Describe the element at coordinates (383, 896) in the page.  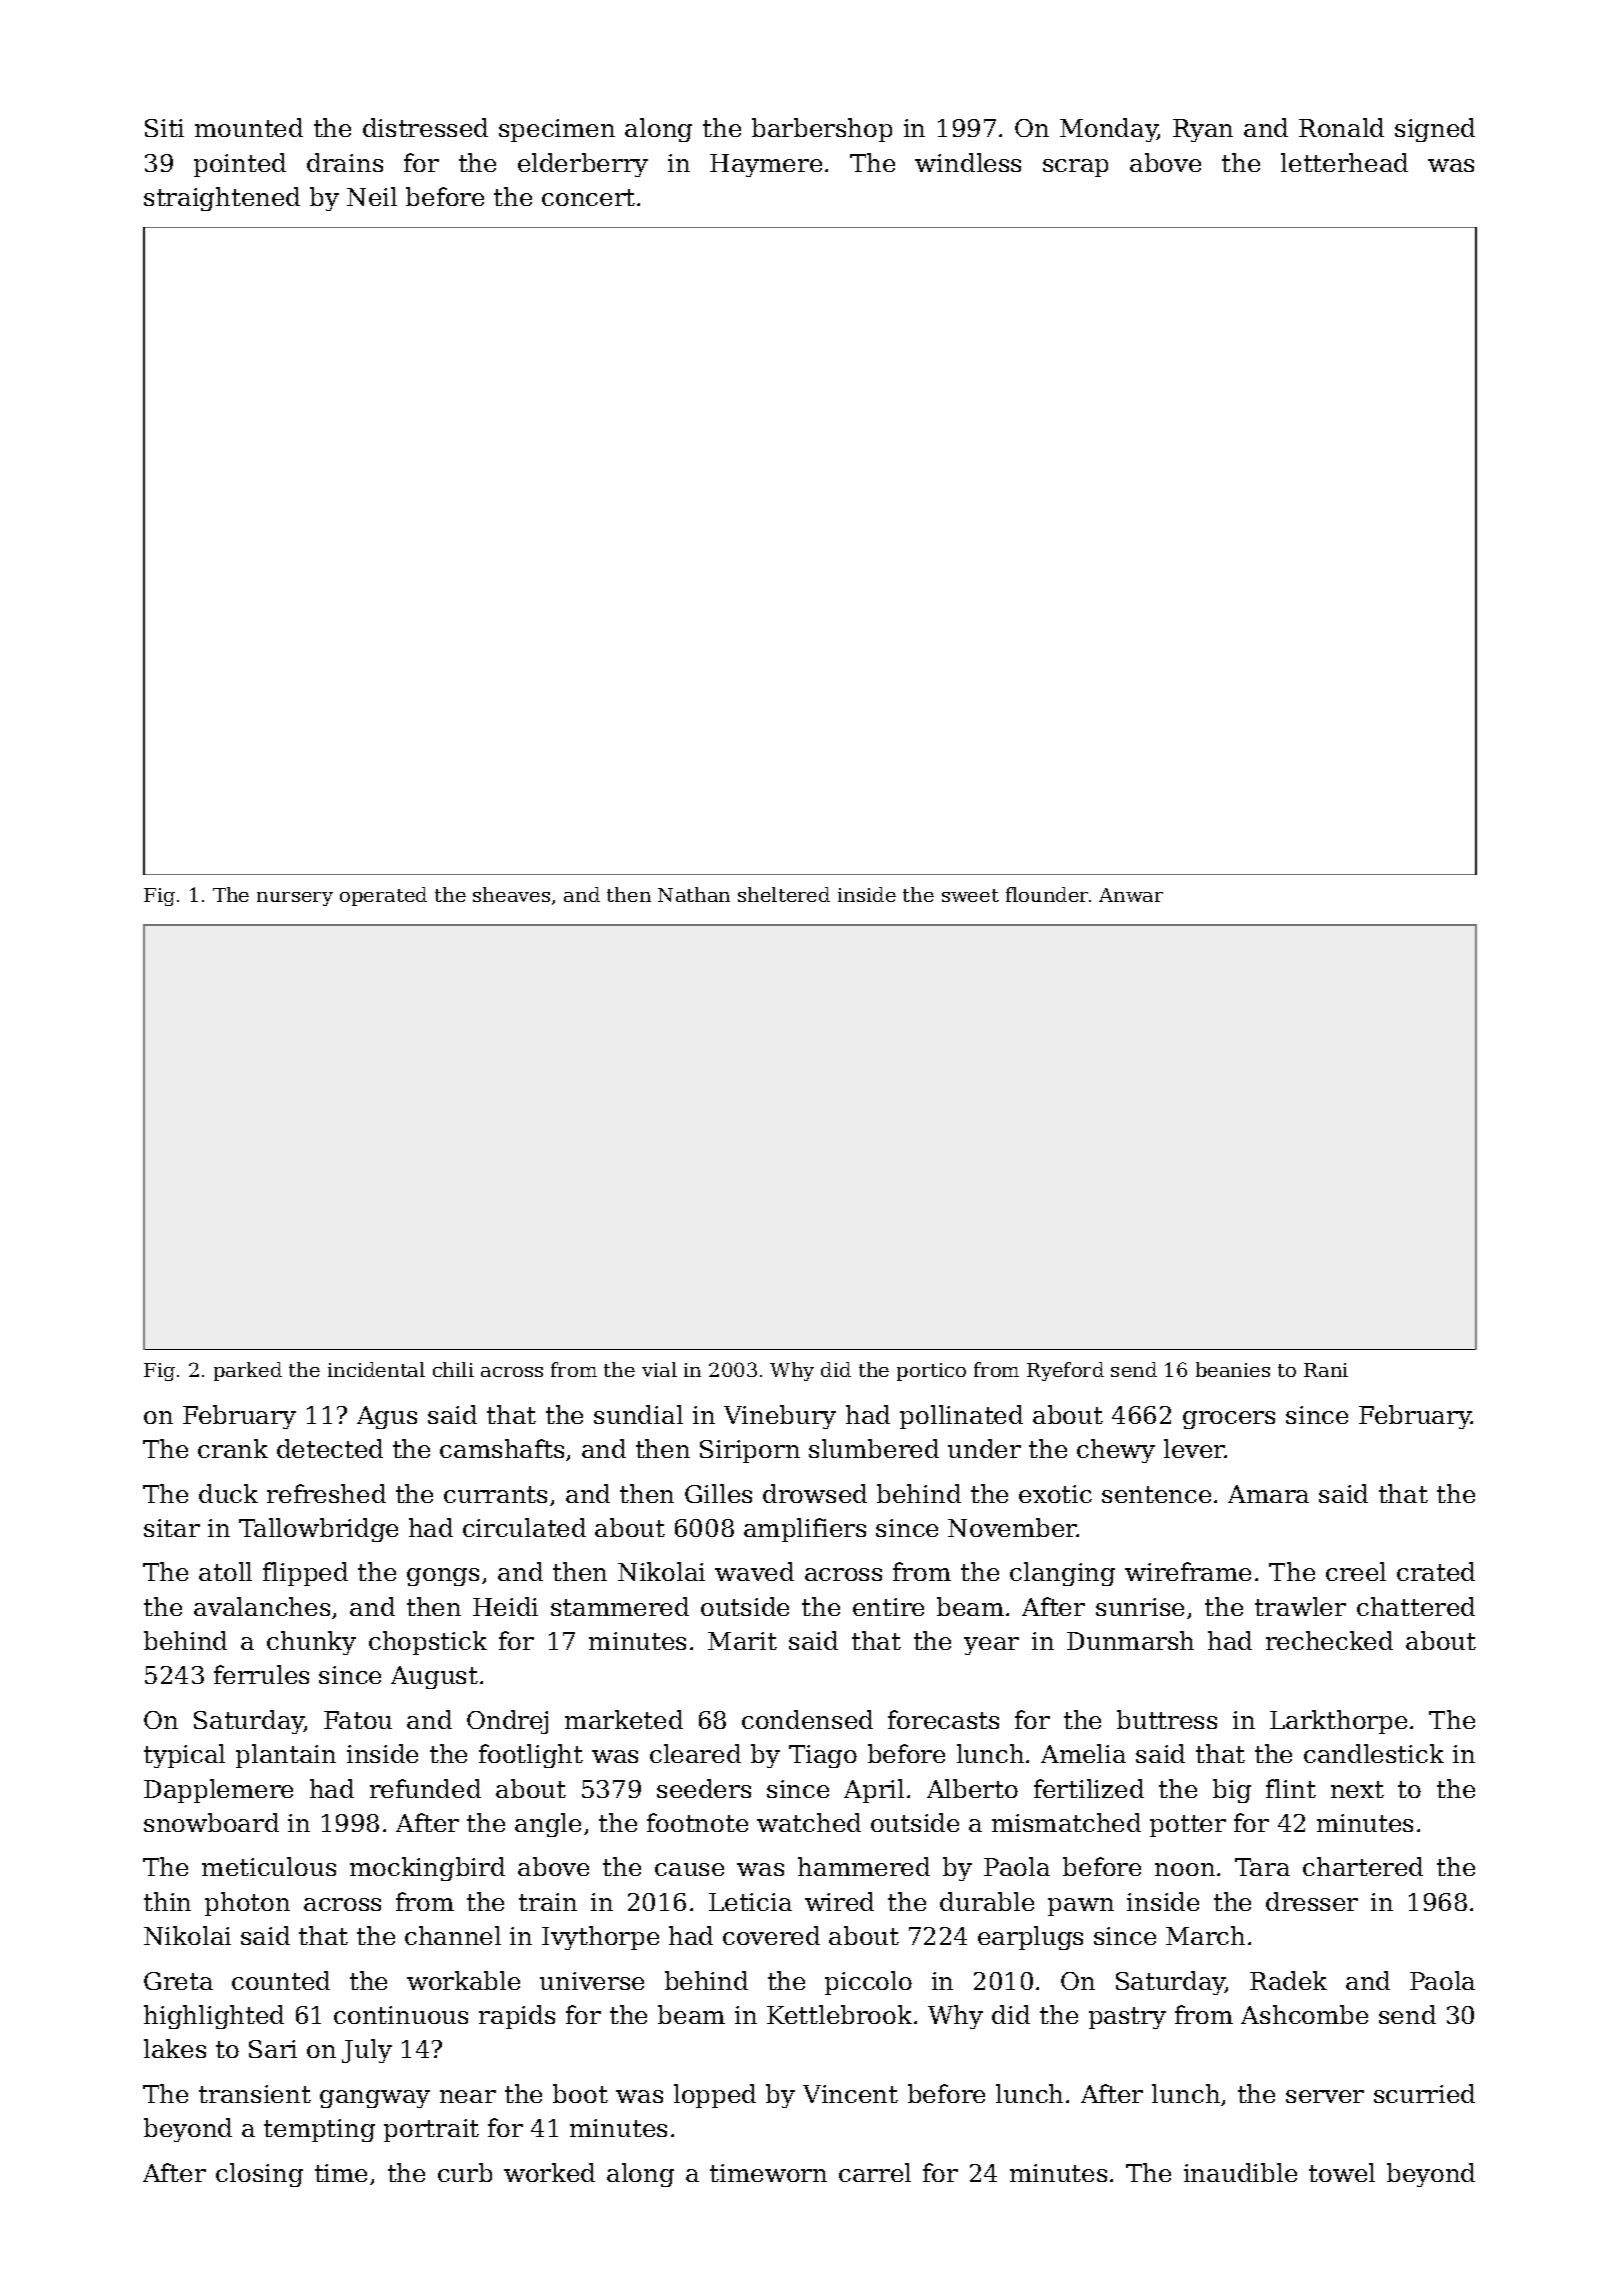
I see `operated` at that location.
